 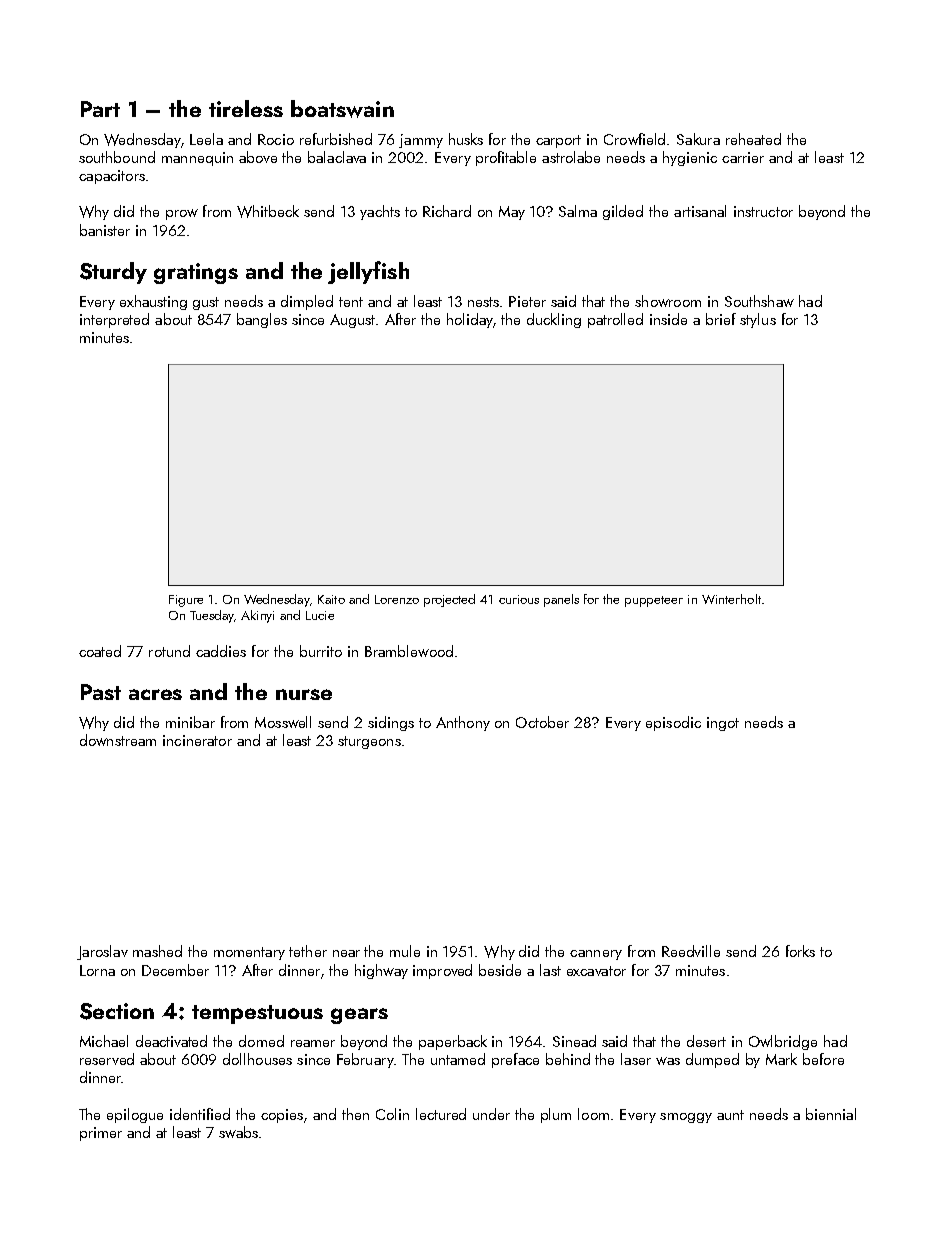 I want to click on panels, so click(x=561, y=600).
